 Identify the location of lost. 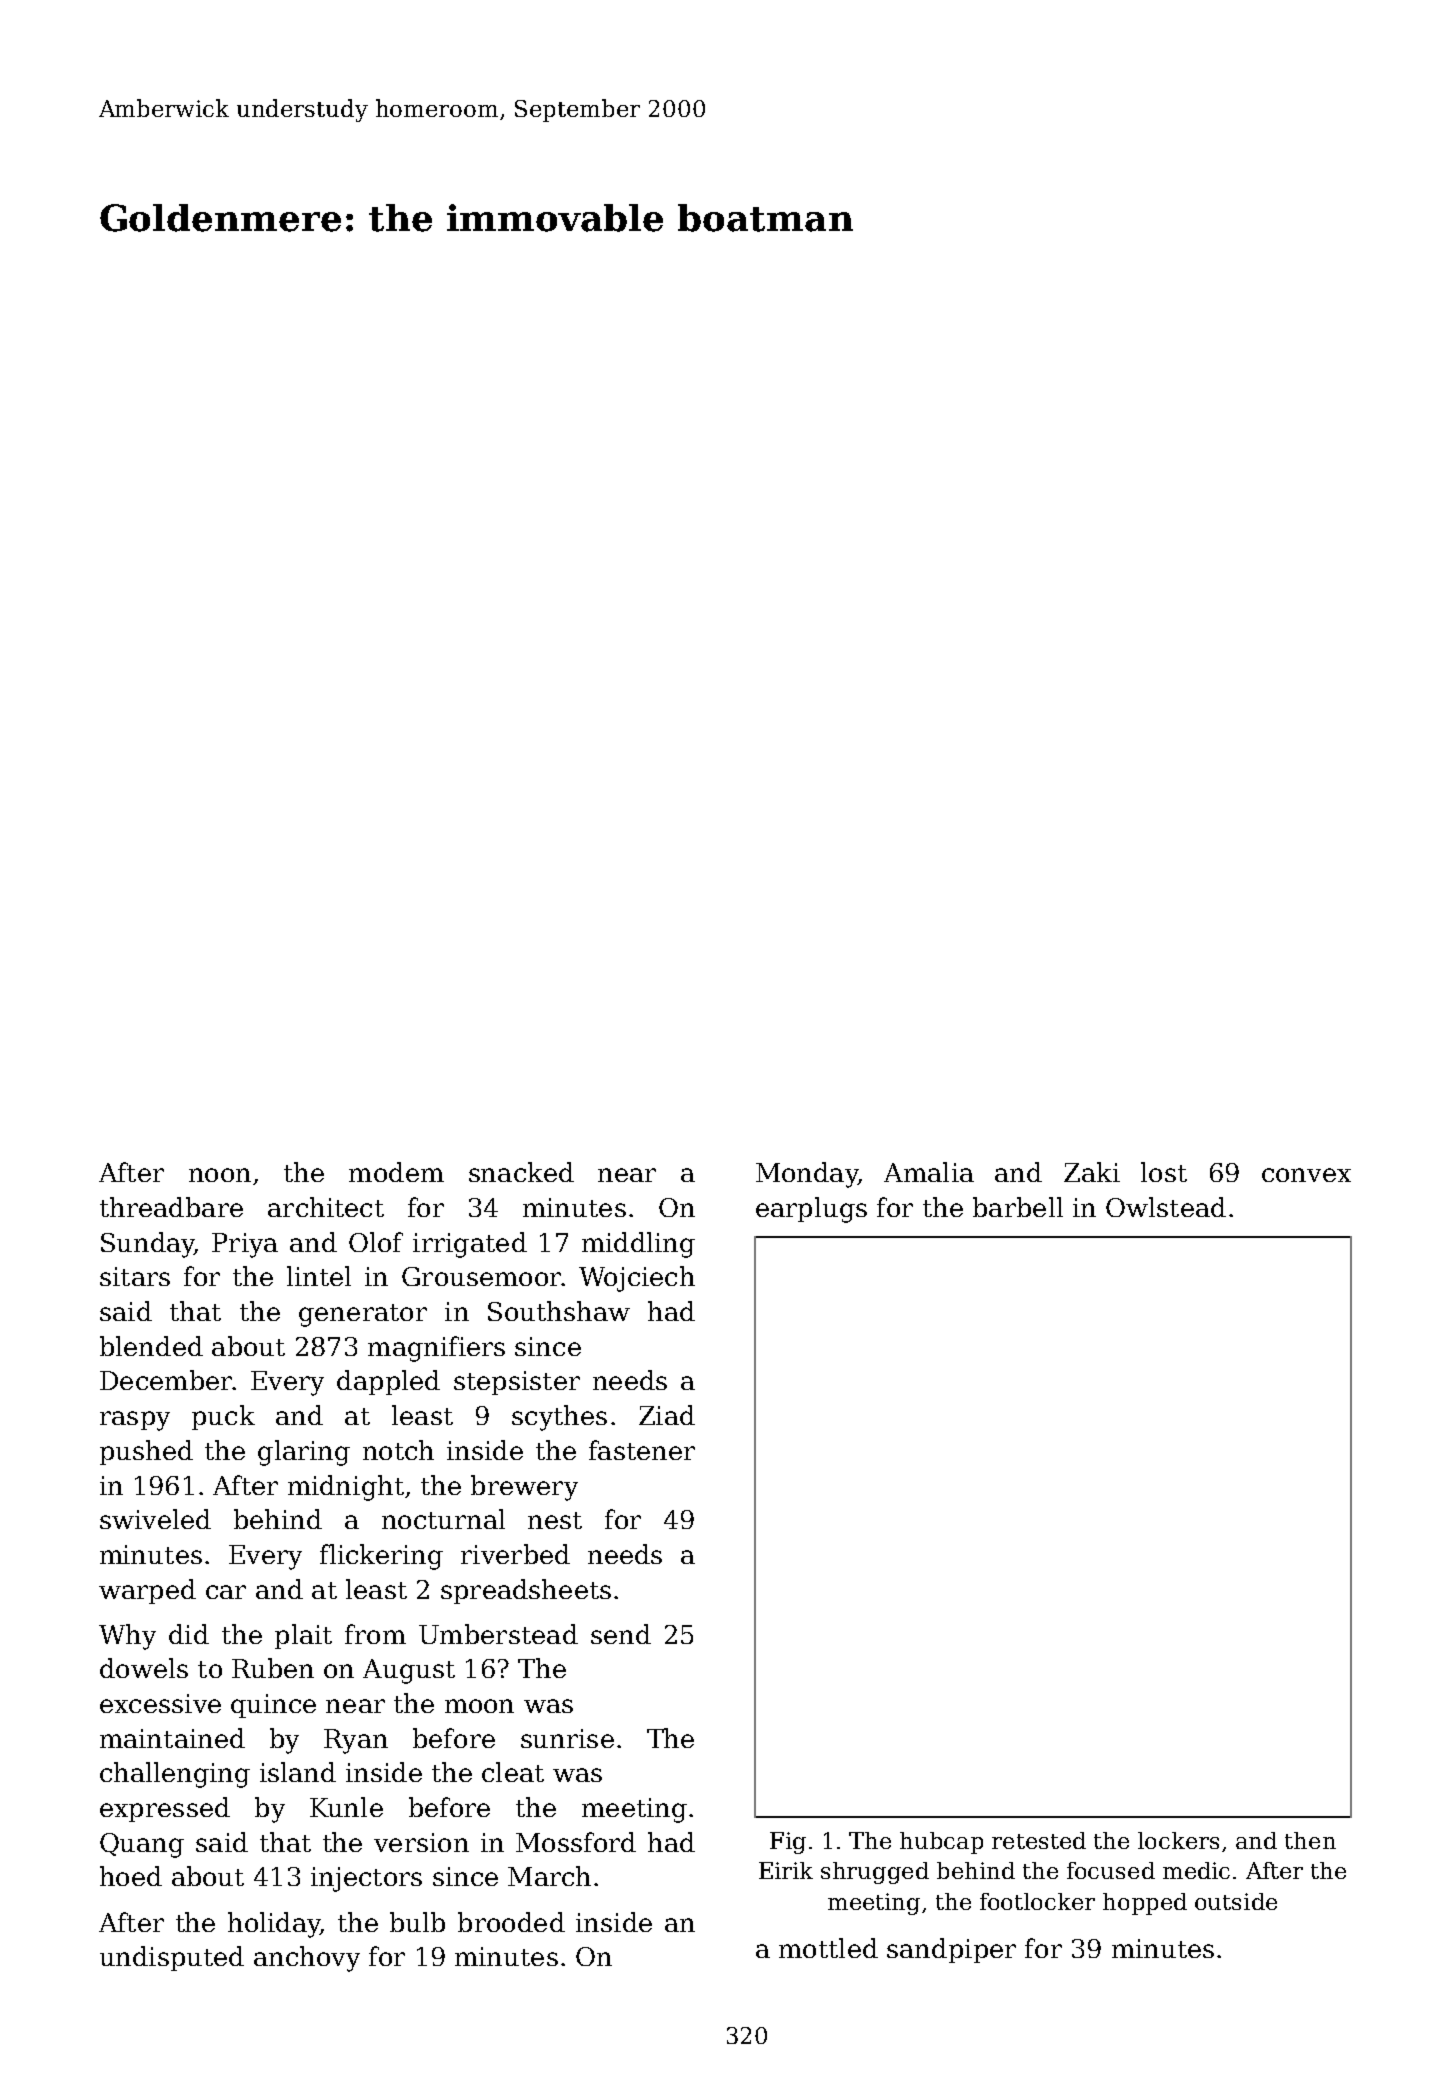
(1164, 1172).
